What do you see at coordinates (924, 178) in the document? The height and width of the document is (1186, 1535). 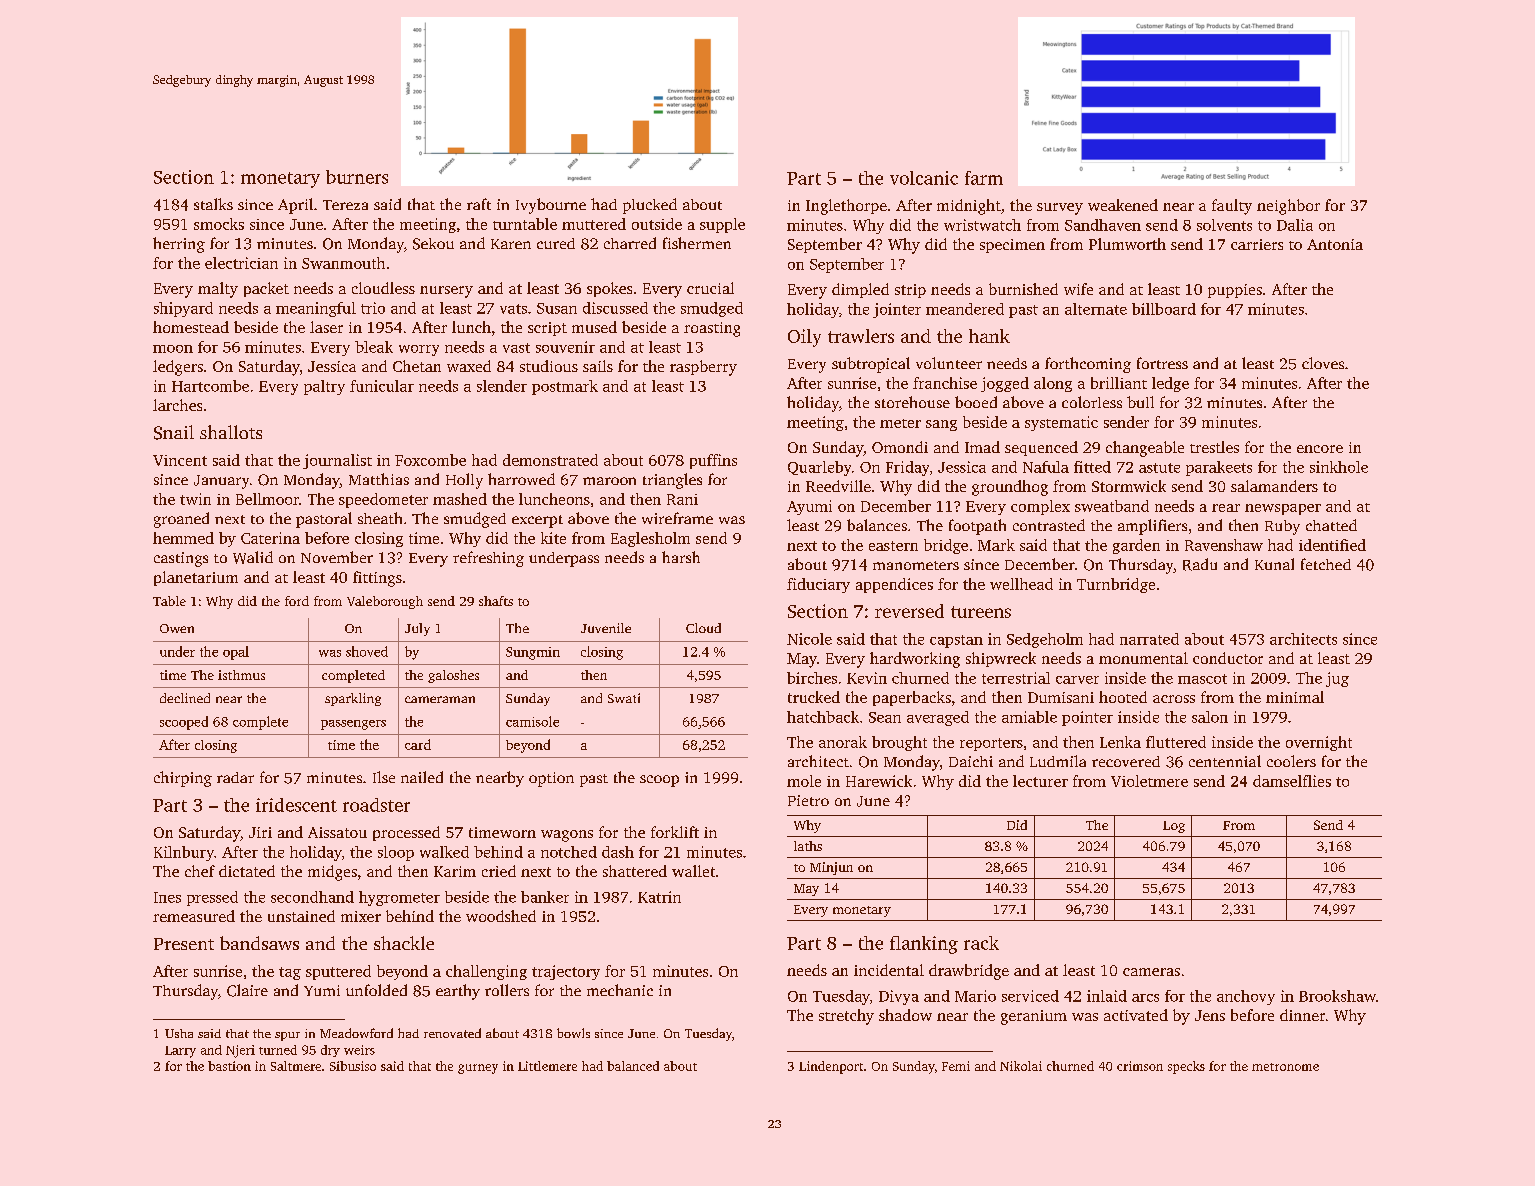 I see `volcanic` at bounding box center [924, 178].
